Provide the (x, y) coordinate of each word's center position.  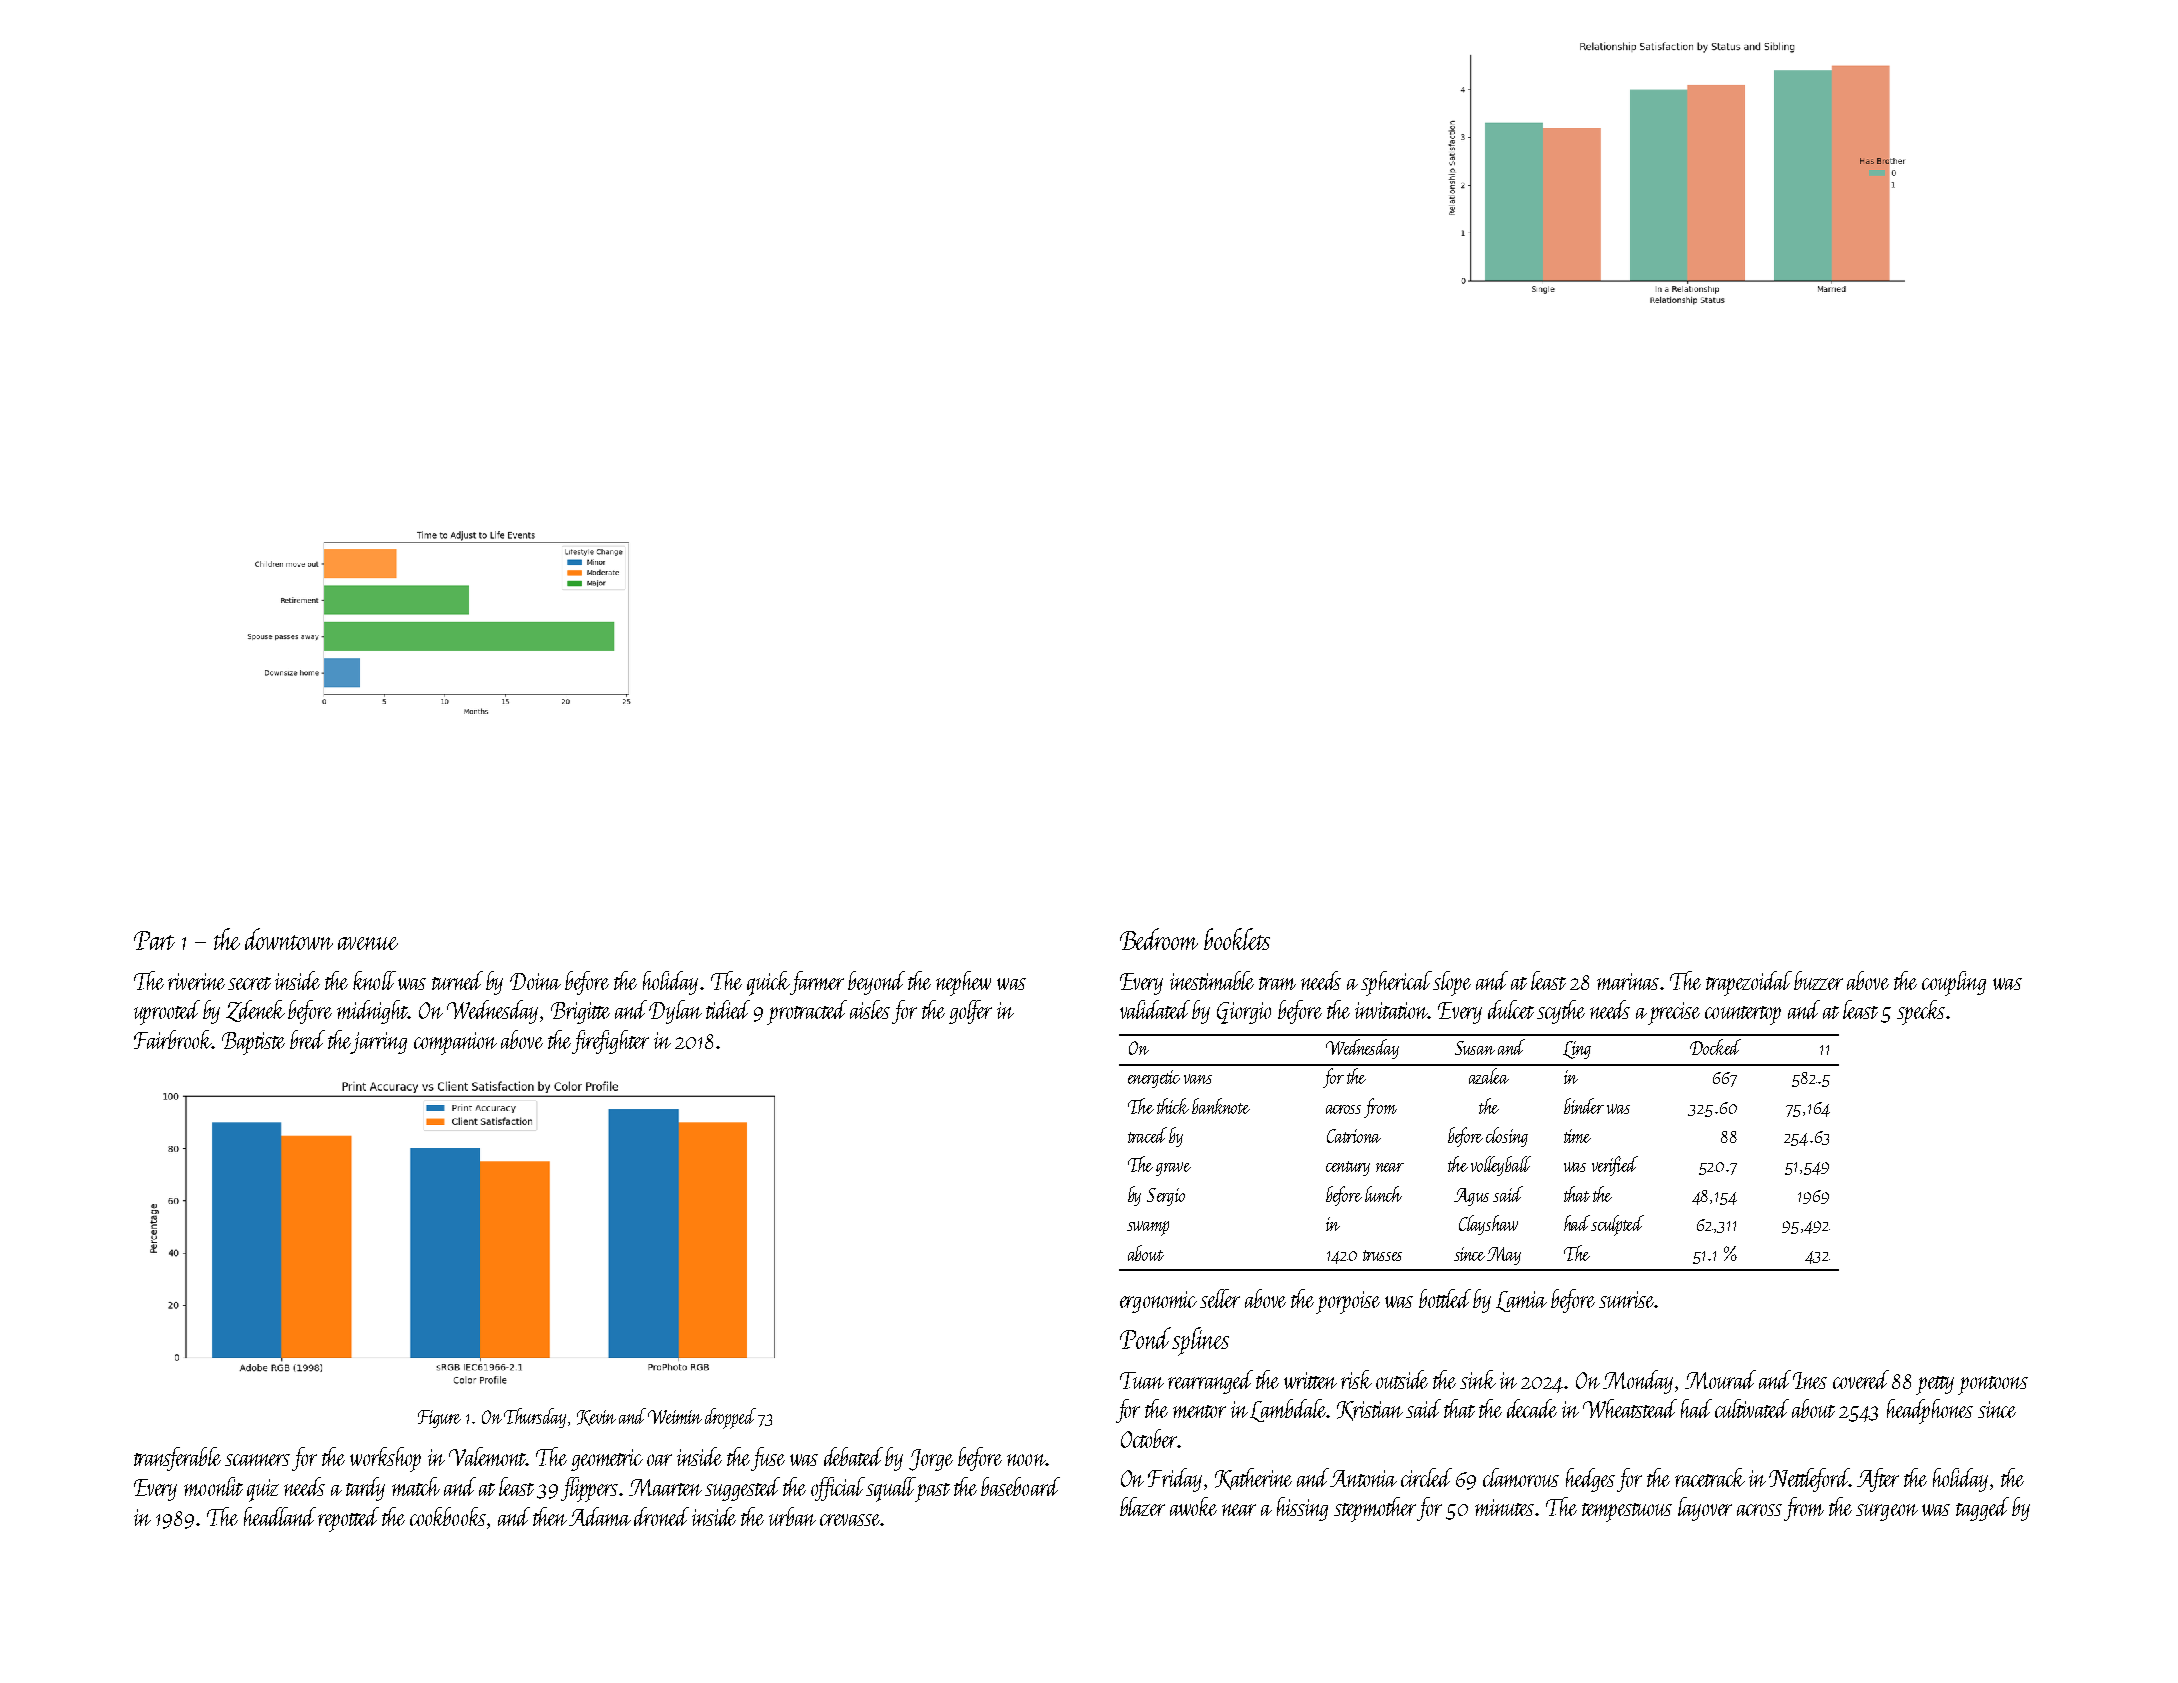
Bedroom (1159, 939)
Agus (1471, 1197)
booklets (1237, 939)
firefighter (610, 1042)
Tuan (1142, 1380)
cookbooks (448, 1516)
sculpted (1617, 1225)
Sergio (1166, 1197)
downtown (289, 939)
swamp (1148, 1228)
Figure (439, 1419)
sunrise (1627, 1299)
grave (1173, 1169)
